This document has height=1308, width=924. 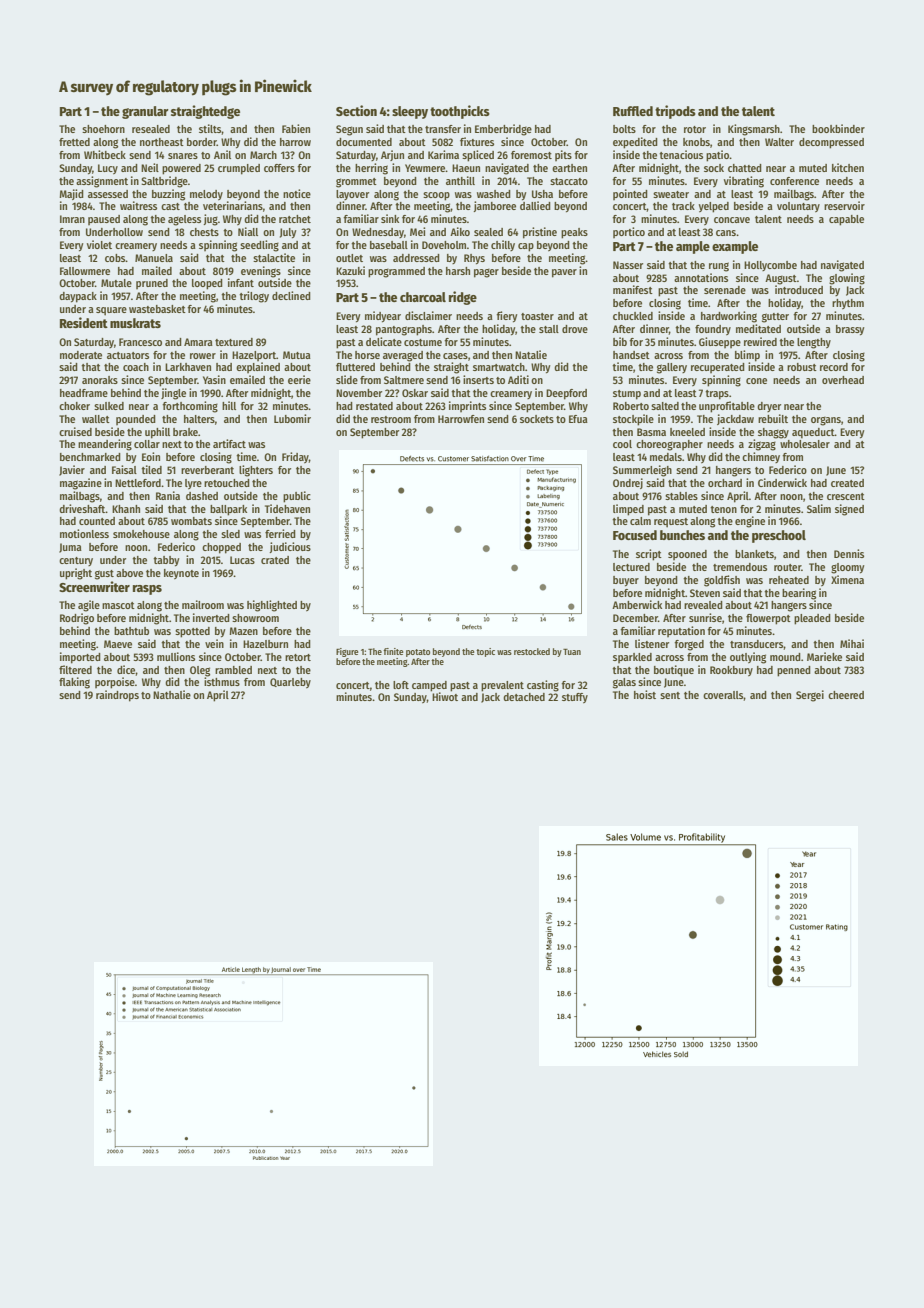 I want to click on Sergei, so click(x=810, y=696).
